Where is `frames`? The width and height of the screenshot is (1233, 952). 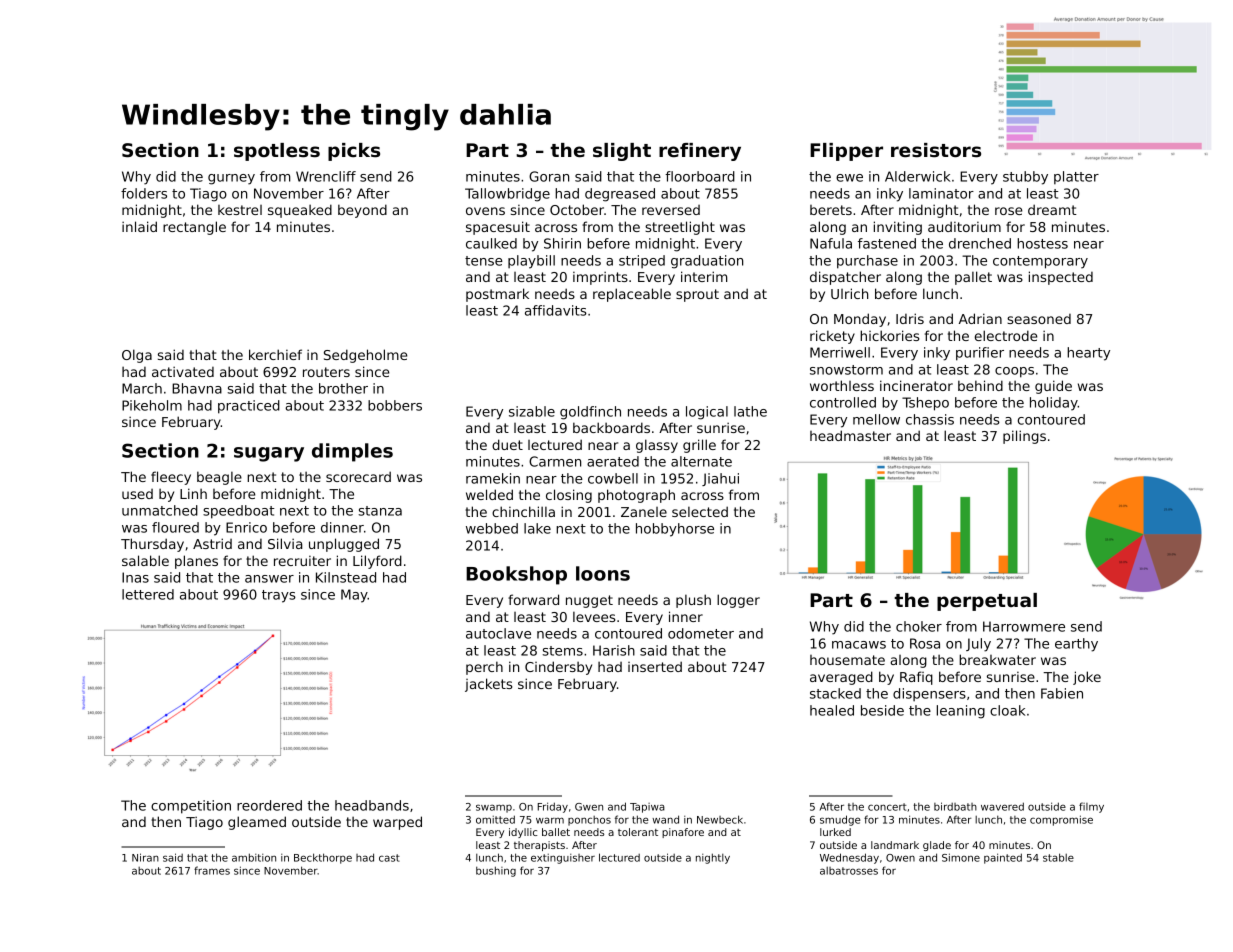 frames is located at coordinates (212, 870).
